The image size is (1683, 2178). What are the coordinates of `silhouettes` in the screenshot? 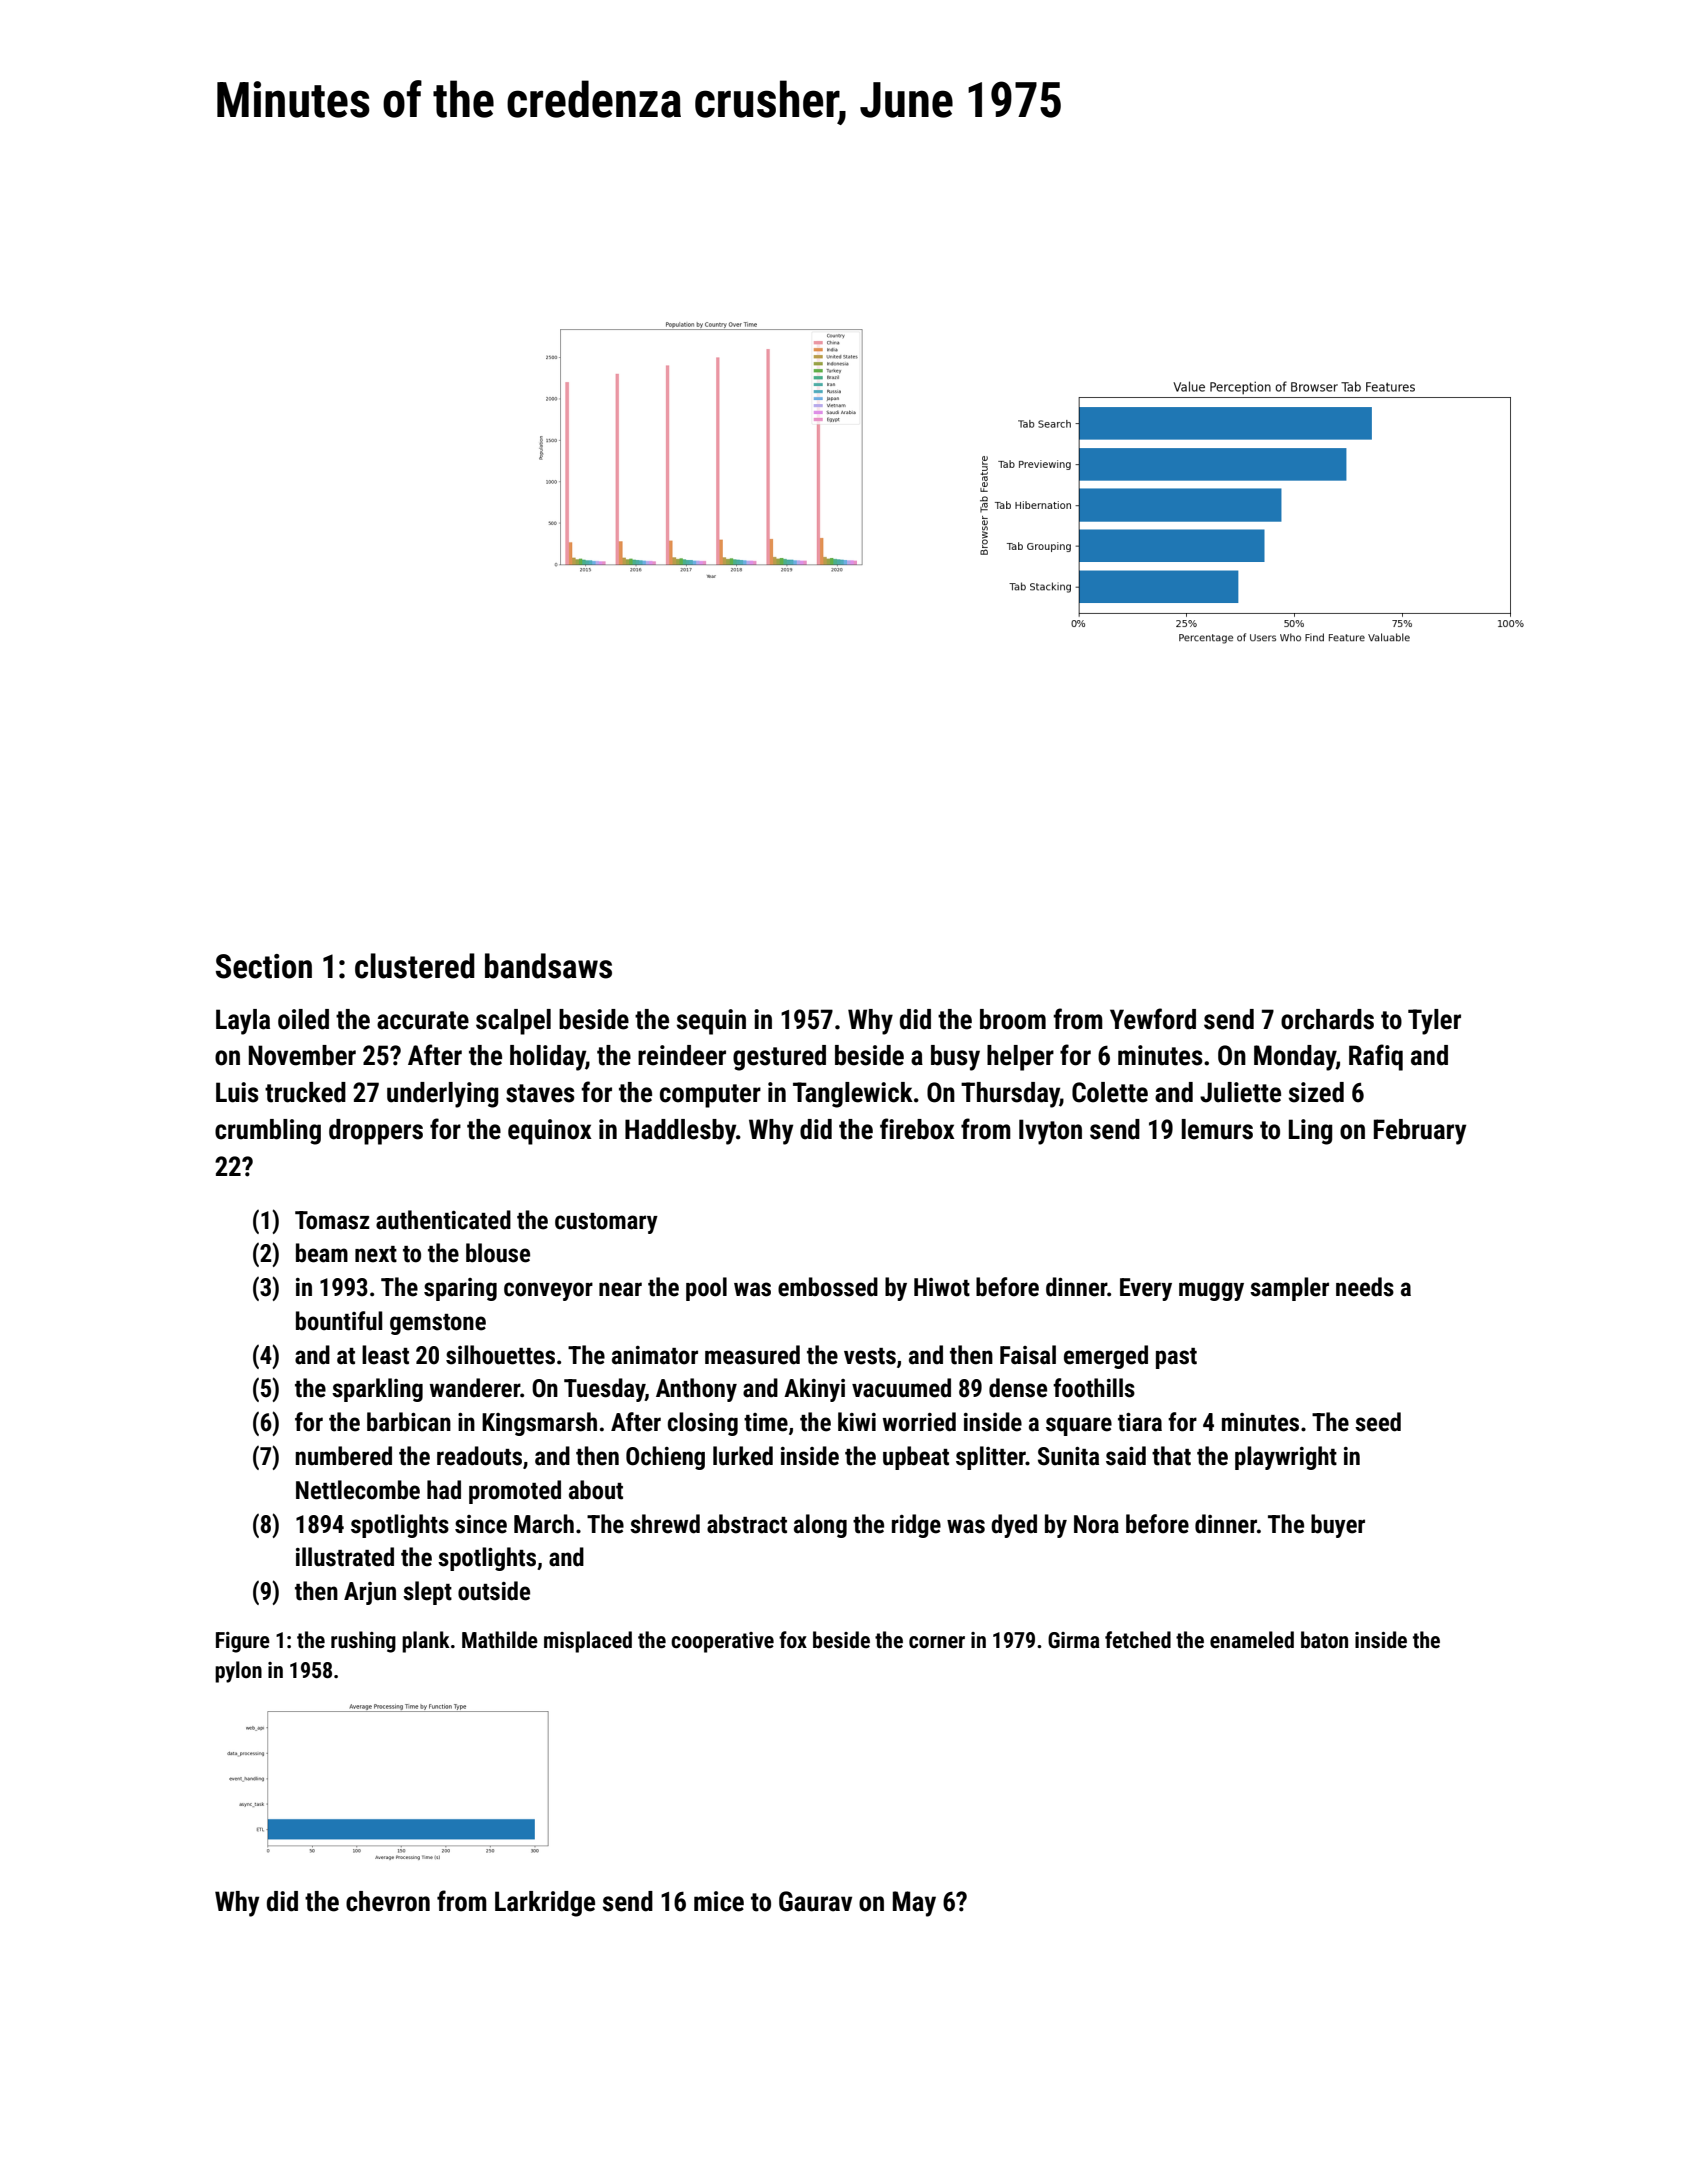 It's located at (500, 1355).
